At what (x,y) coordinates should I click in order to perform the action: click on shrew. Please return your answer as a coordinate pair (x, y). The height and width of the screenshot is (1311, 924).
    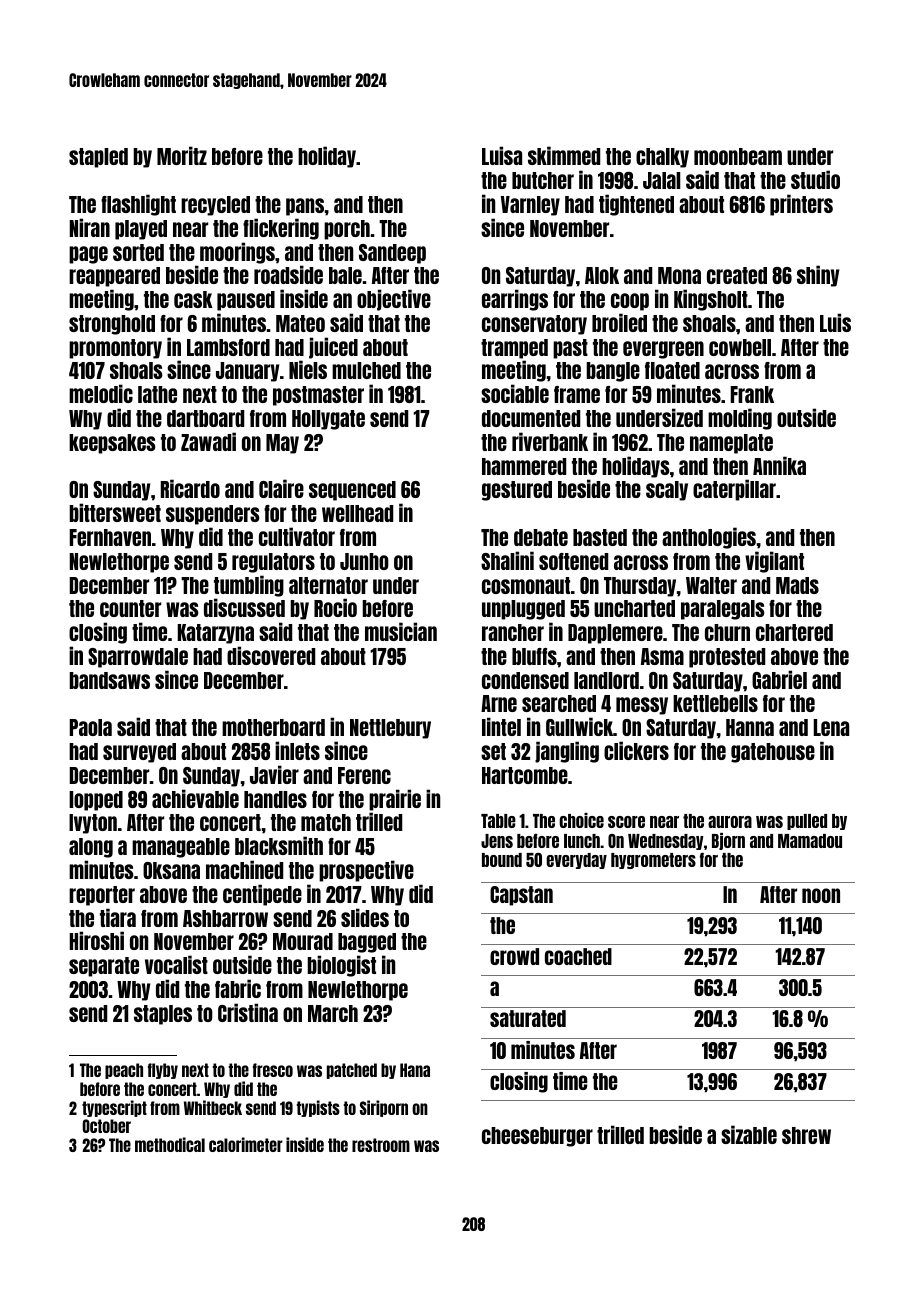
    Looking at the image, I should click on (806, 1135).
